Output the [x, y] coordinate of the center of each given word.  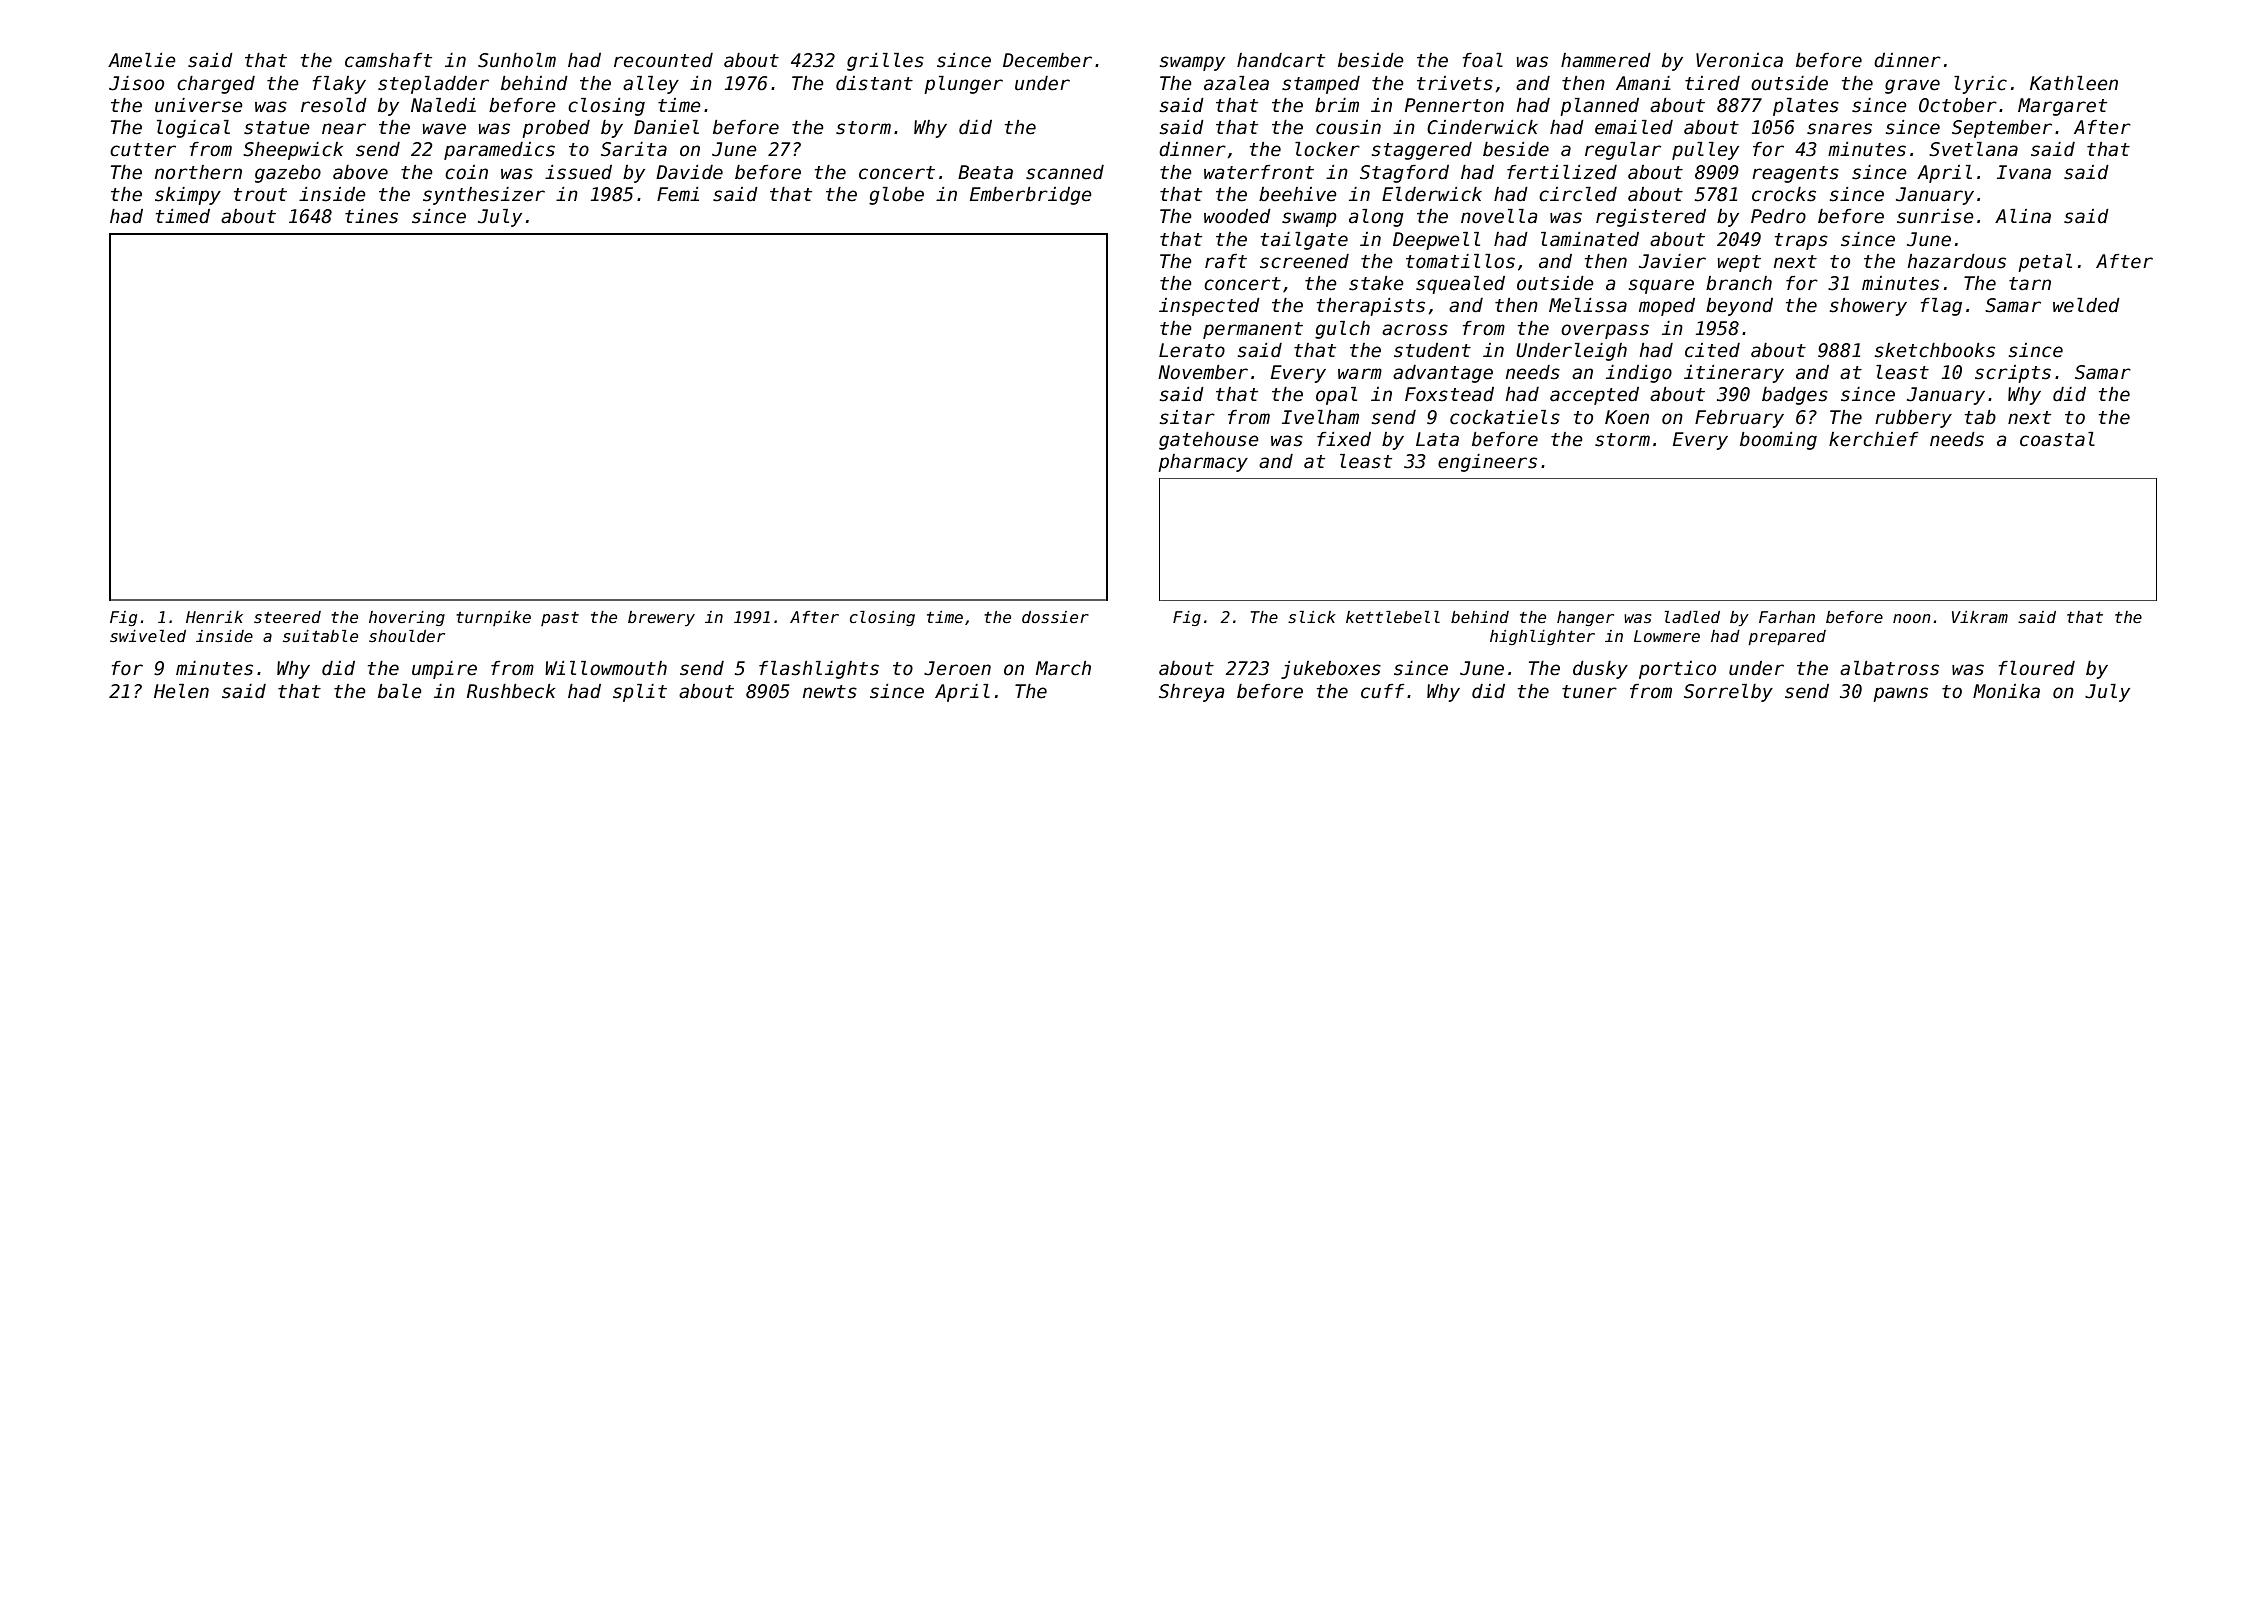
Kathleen [2074, 83]
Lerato [1192, 350]
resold [334, 105]
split [640, 693]
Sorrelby [1728, 693]
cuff [1382, 691]
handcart [1281, 60]
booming [1778, 441]
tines [371, 216]
